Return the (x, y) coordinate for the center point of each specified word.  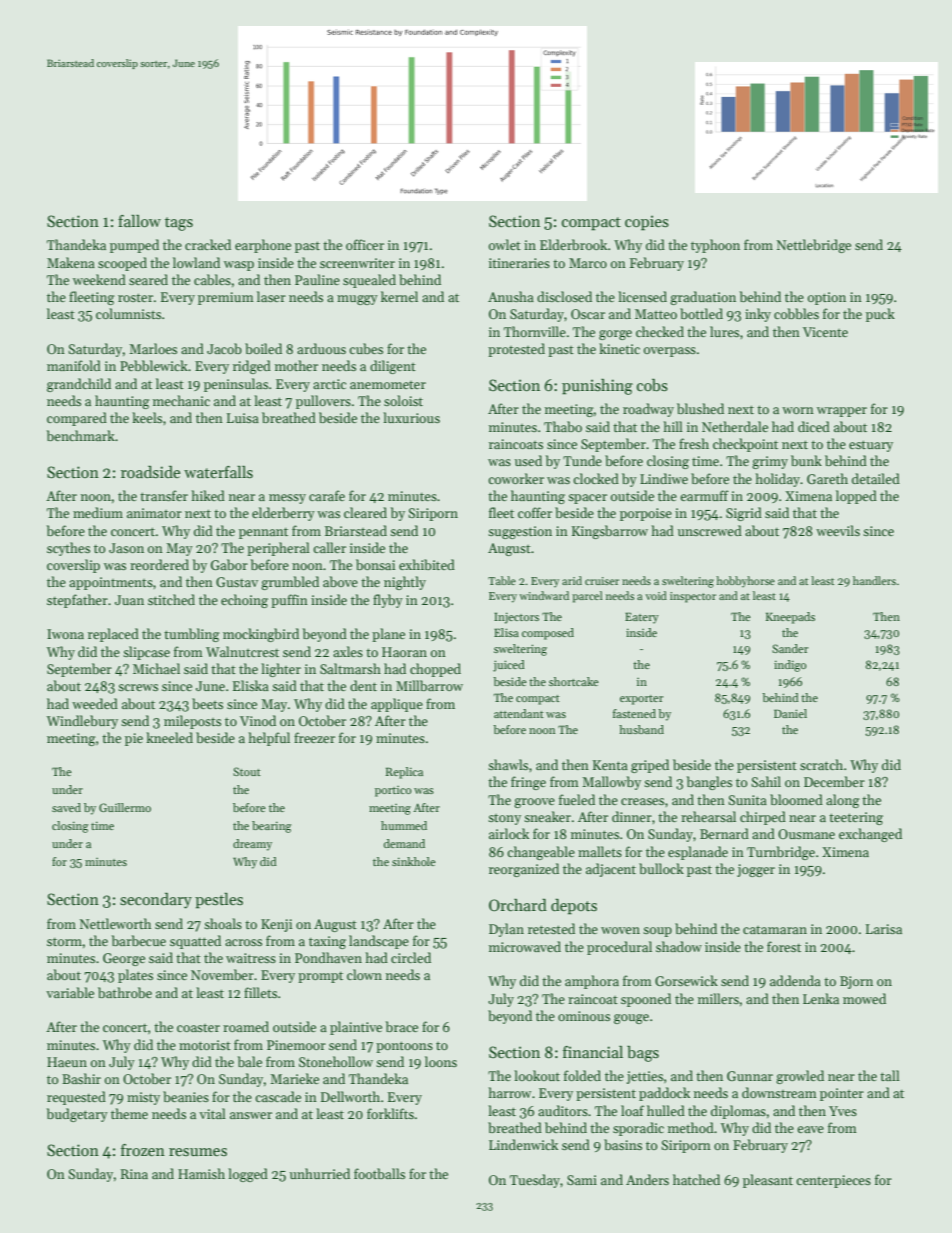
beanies (186, 1096)
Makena (71, 262)
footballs (379, 1173)
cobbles (796, 313)
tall (890, 1075)
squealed (369, 281)
